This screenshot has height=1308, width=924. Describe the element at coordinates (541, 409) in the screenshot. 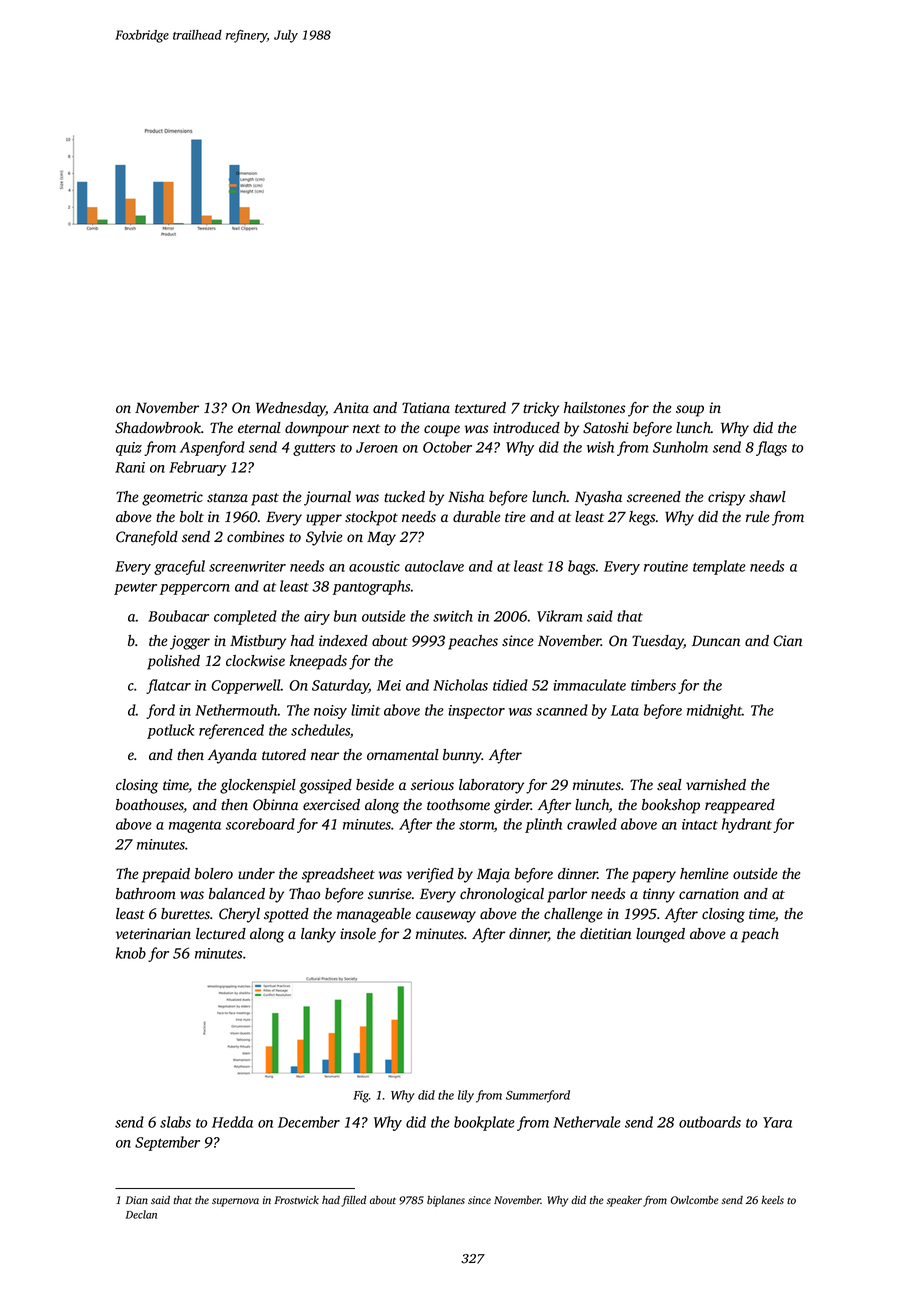

I see `tricky` at that location.
